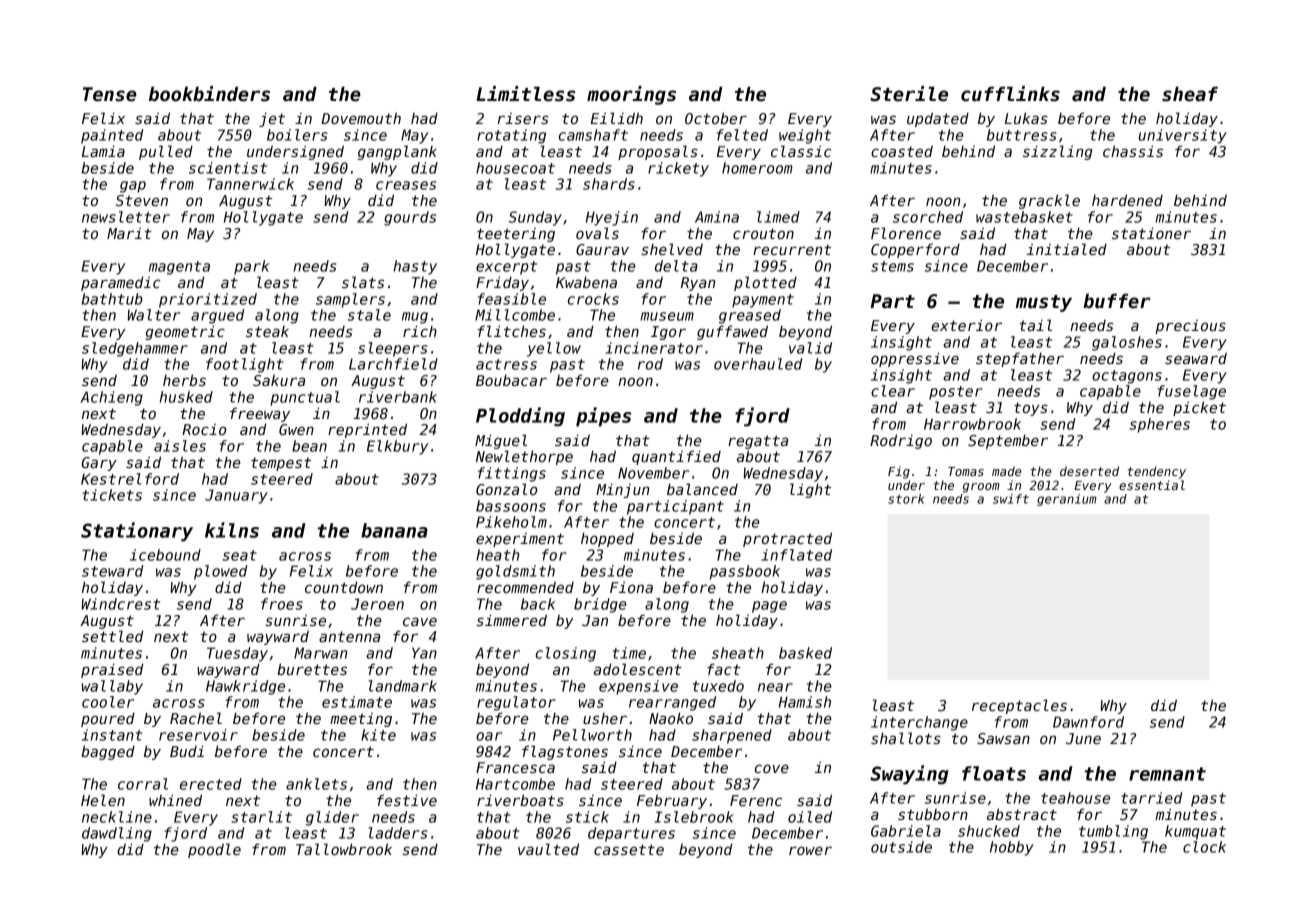 The height and width of the screenshot is (924, 1308). I want to click on Rocio, so click(204, 429).
